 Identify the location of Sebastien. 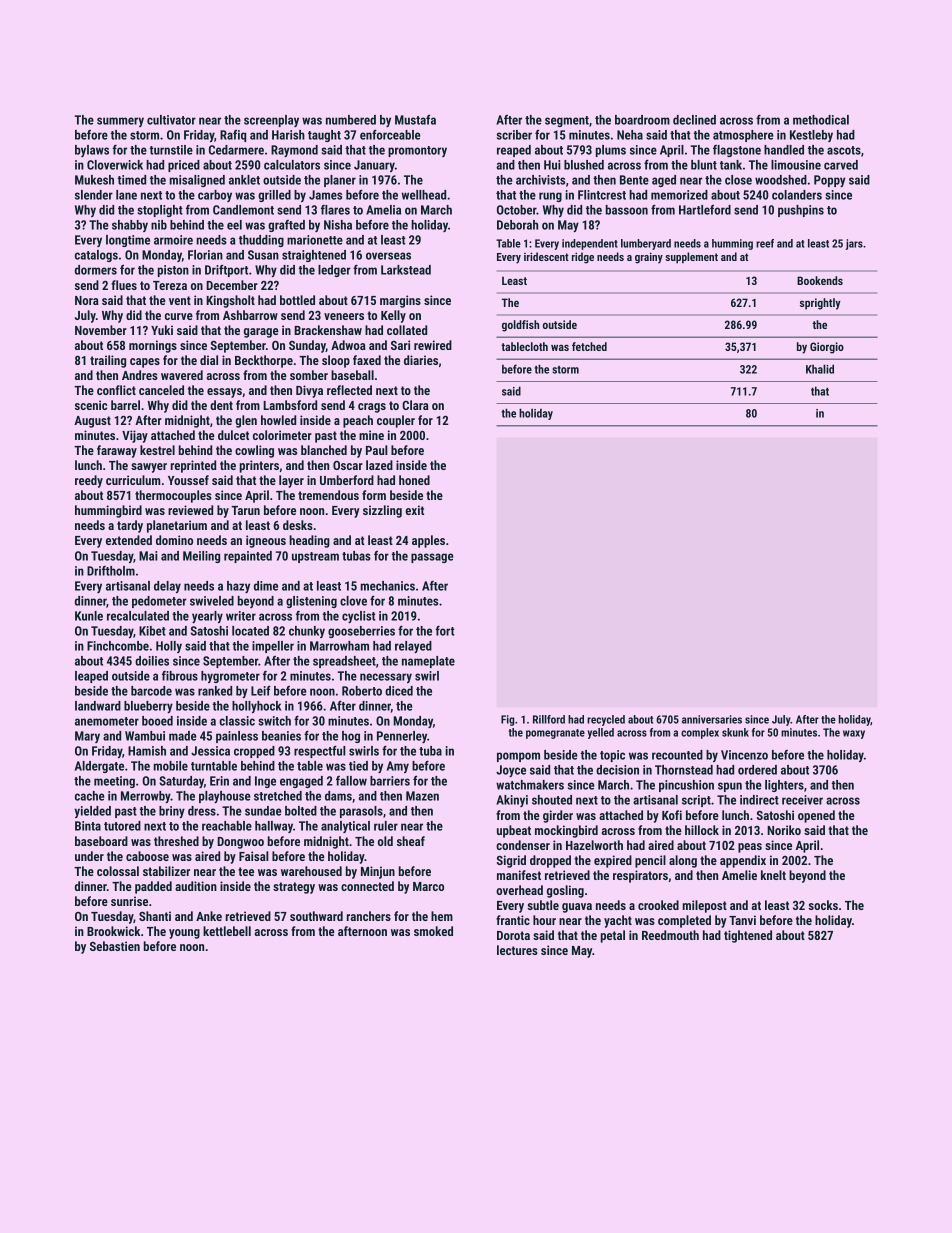
(115, 946).
